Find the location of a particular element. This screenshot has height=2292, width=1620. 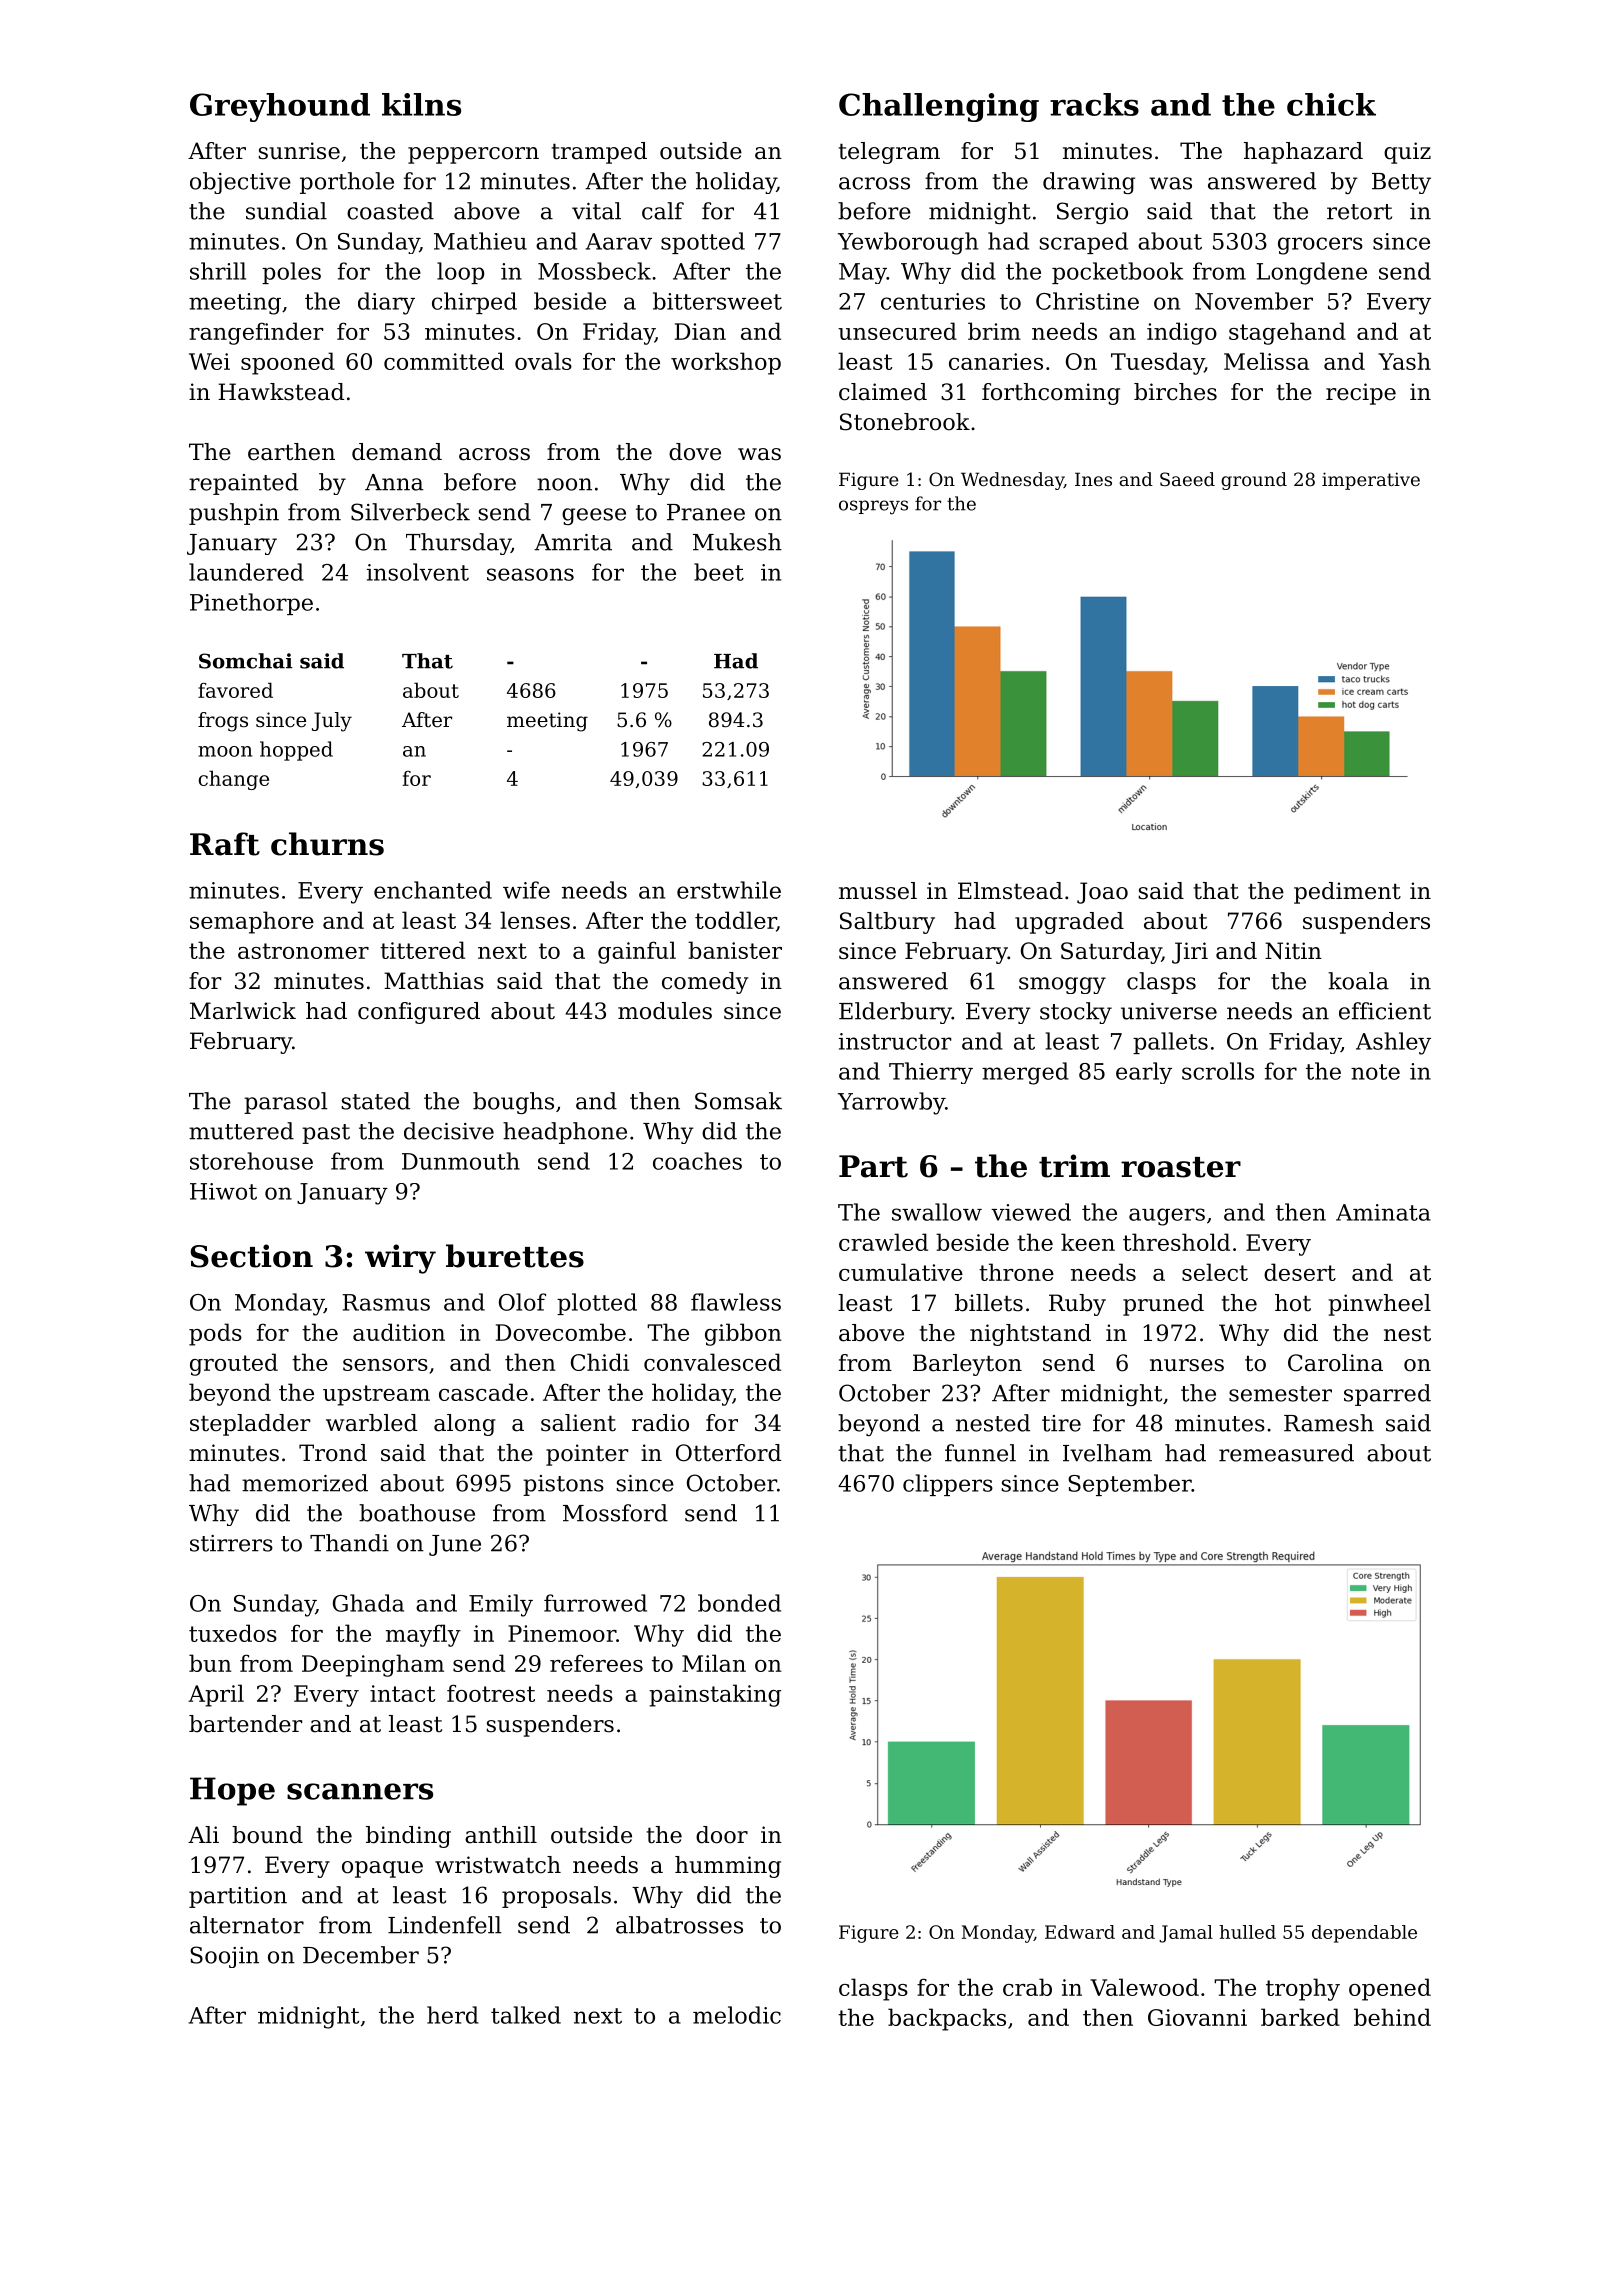

wife is located at coordinates (526, 890).
